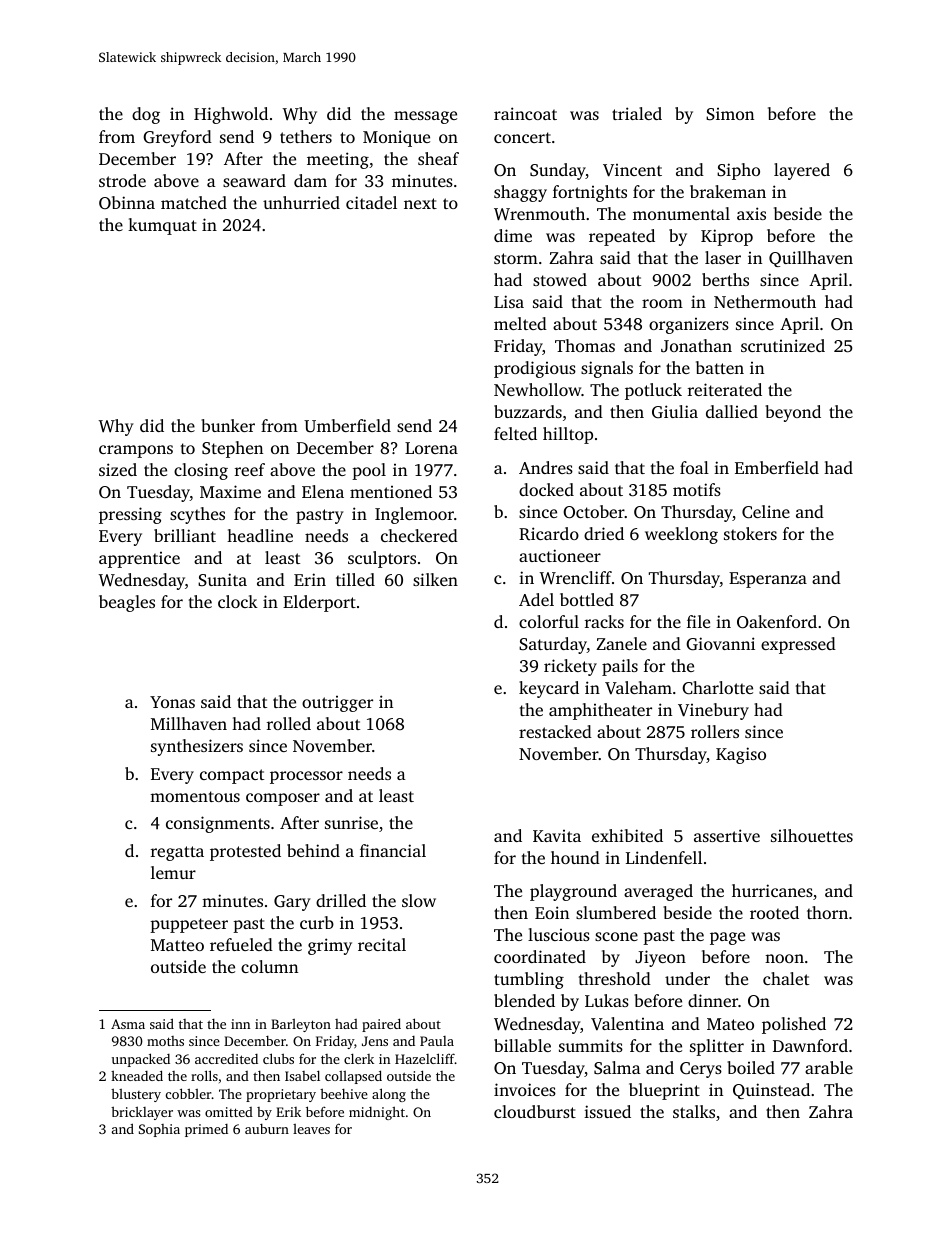 This screenshot has height=1233, width=952. What do you see at coordinates (573, 892) in the screenshot?
I see `playground` at bounding box center [573, 892].
